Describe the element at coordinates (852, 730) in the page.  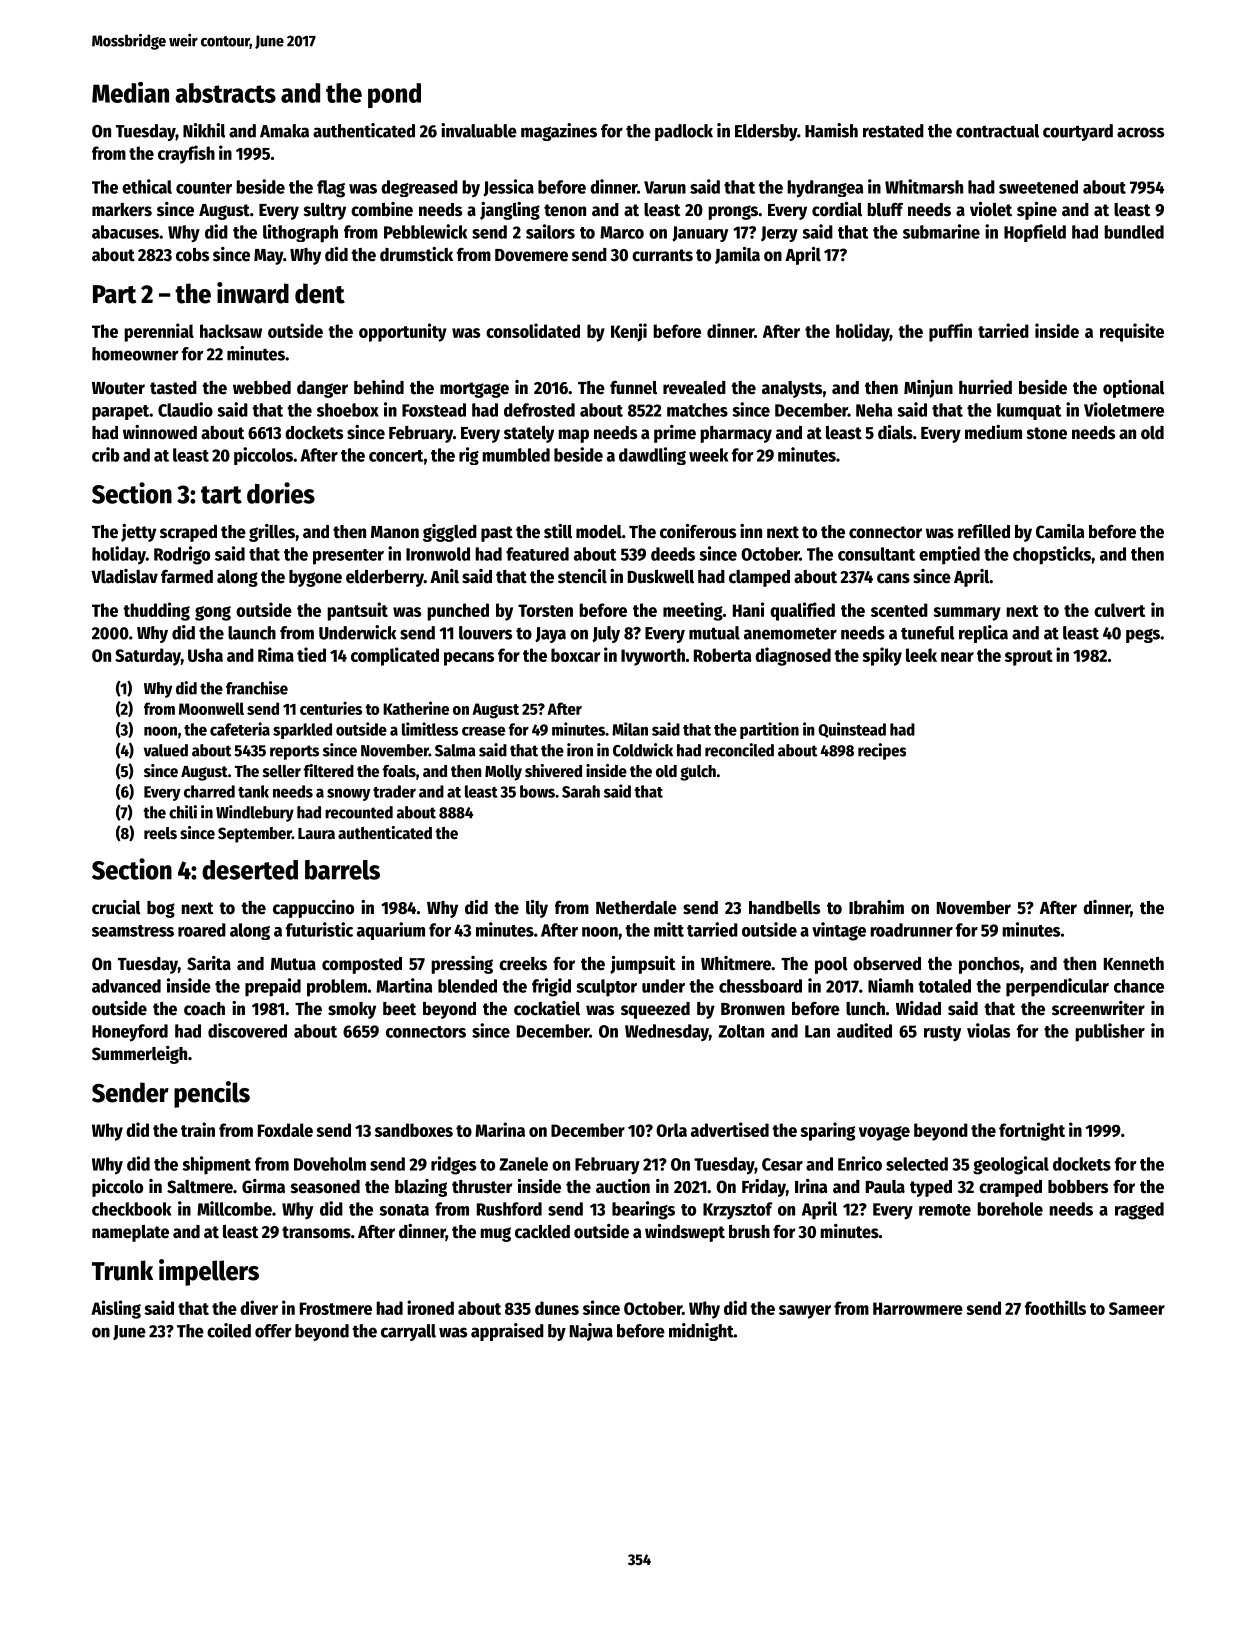
I see `Quinstead` at that location.
